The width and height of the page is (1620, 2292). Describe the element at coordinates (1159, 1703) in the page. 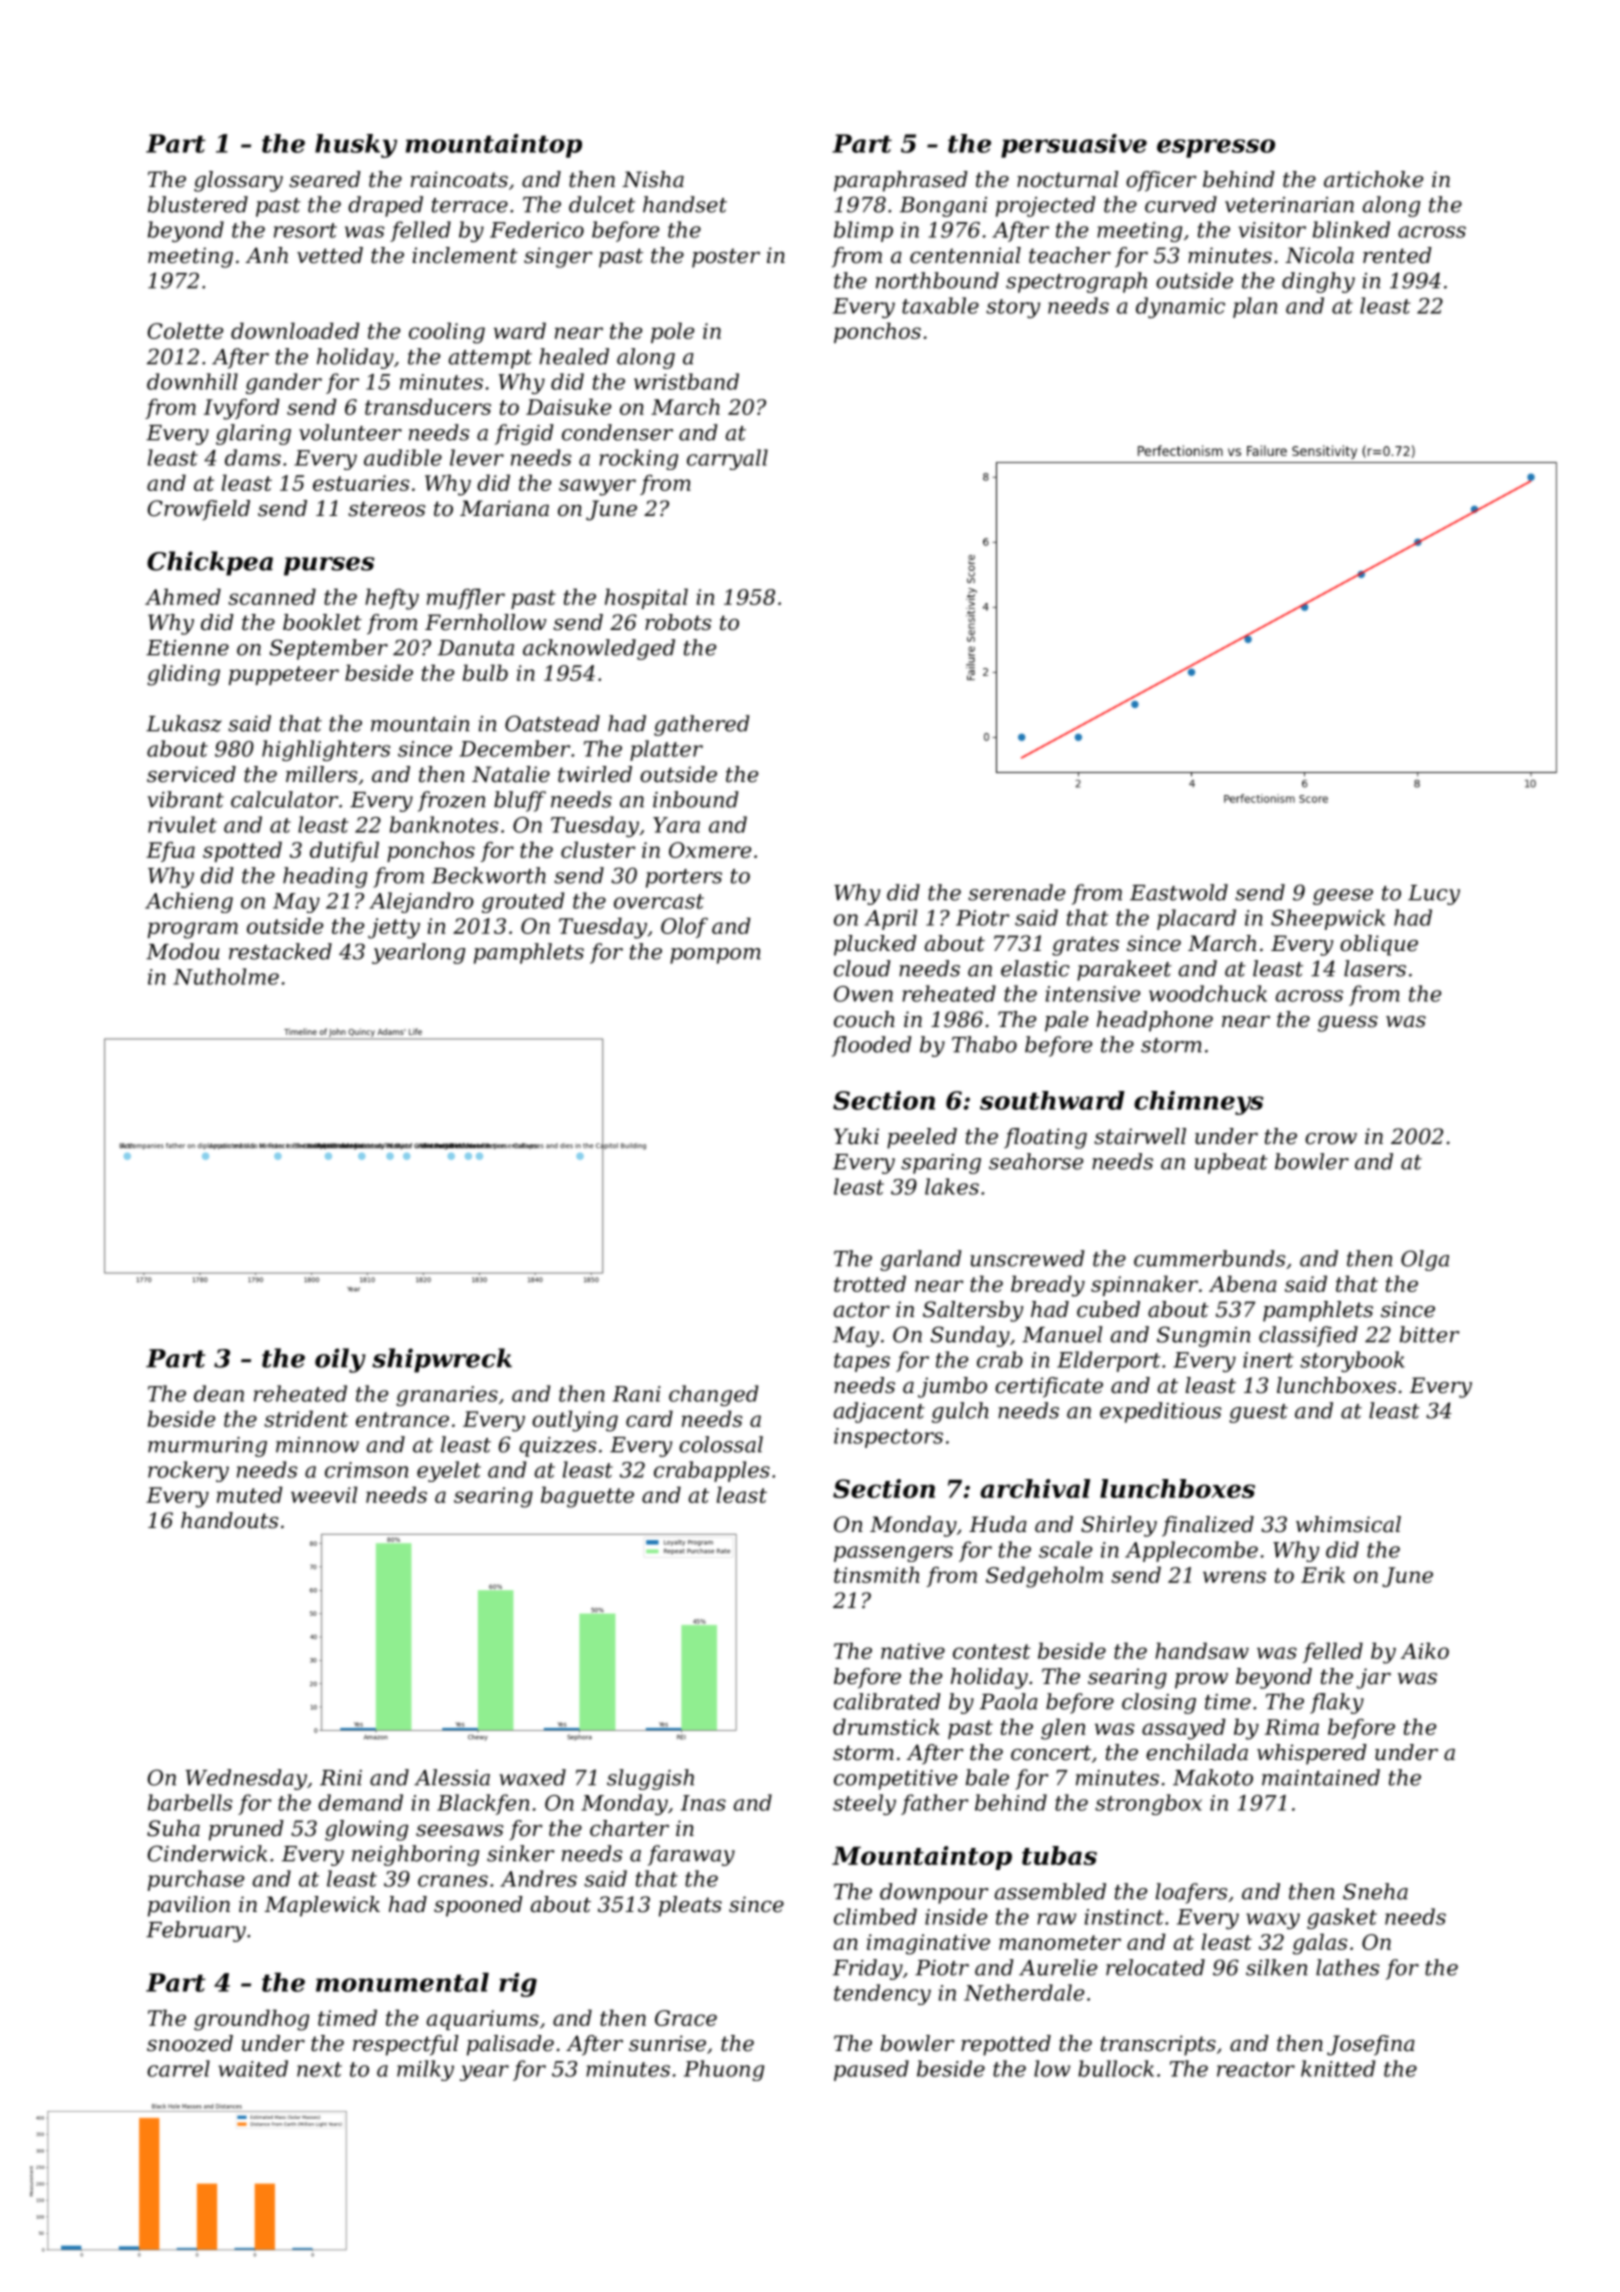

I see `closing` at that location.
